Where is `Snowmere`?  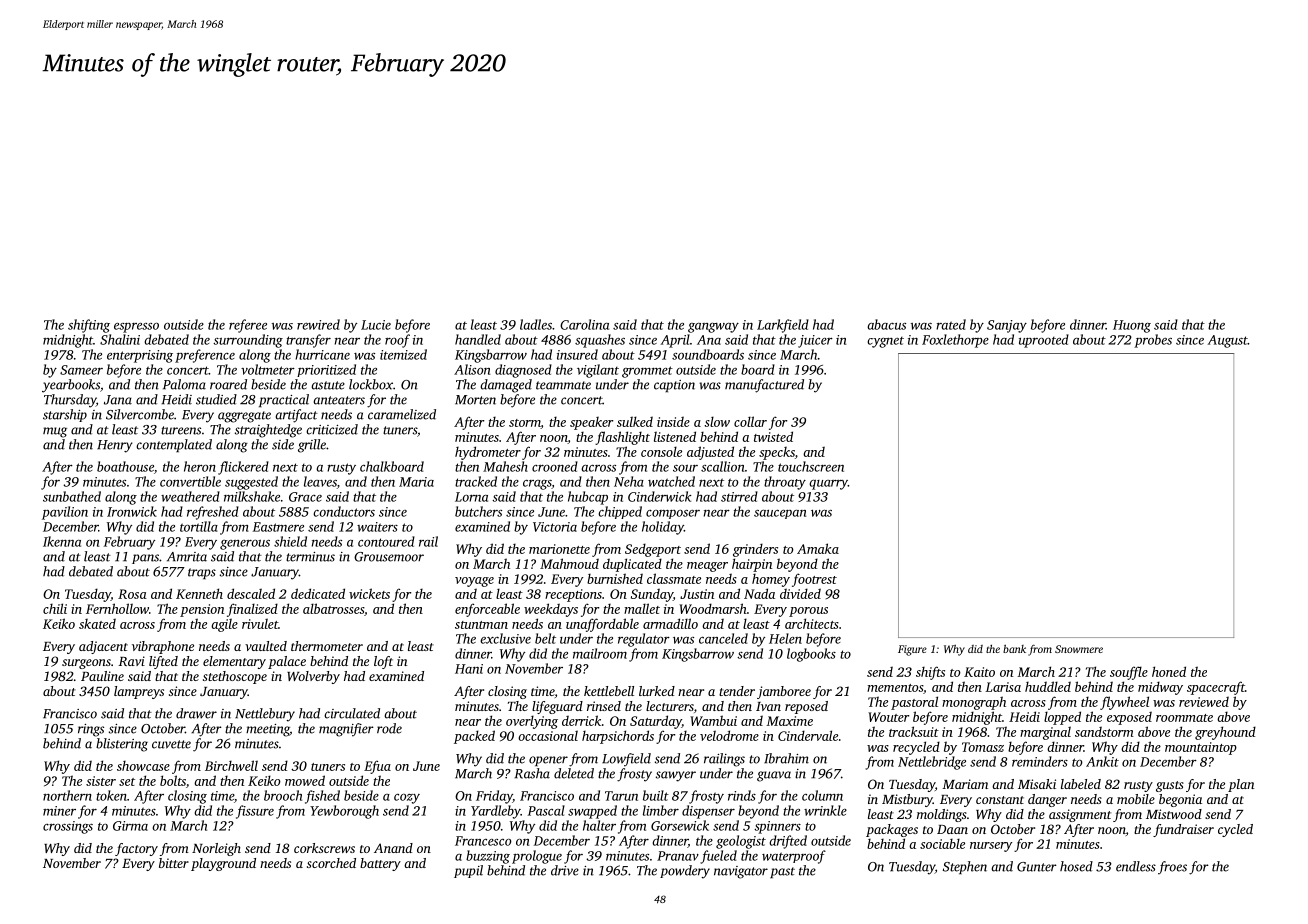
Snowmere is located at coordinates (1079, 649).
